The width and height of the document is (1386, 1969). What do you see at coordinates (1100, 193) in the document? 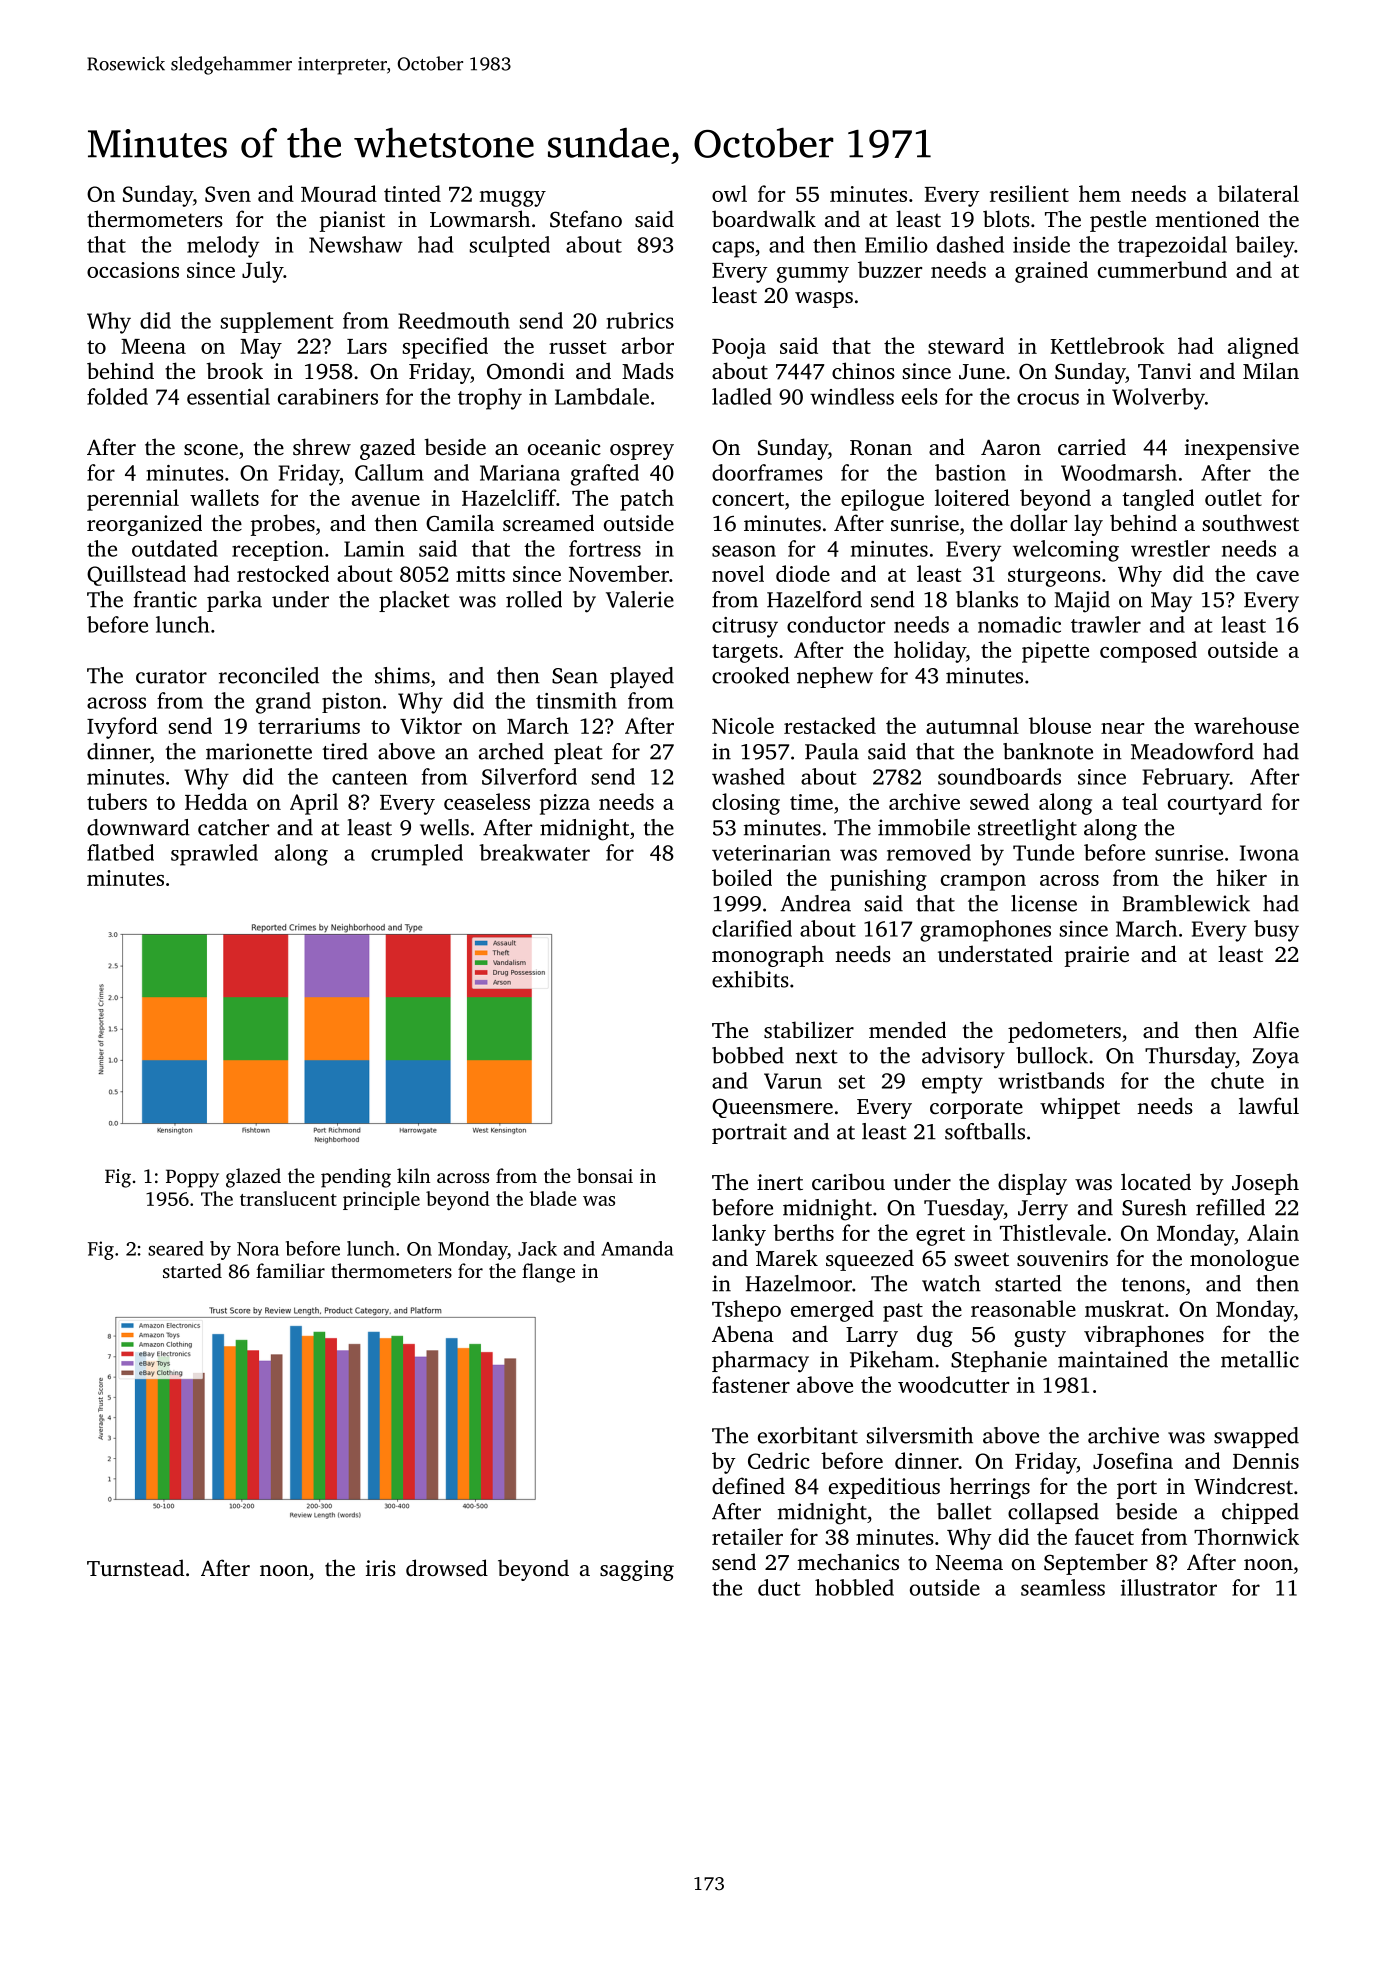
I see `hem` at bounding box center [1100, 193].
